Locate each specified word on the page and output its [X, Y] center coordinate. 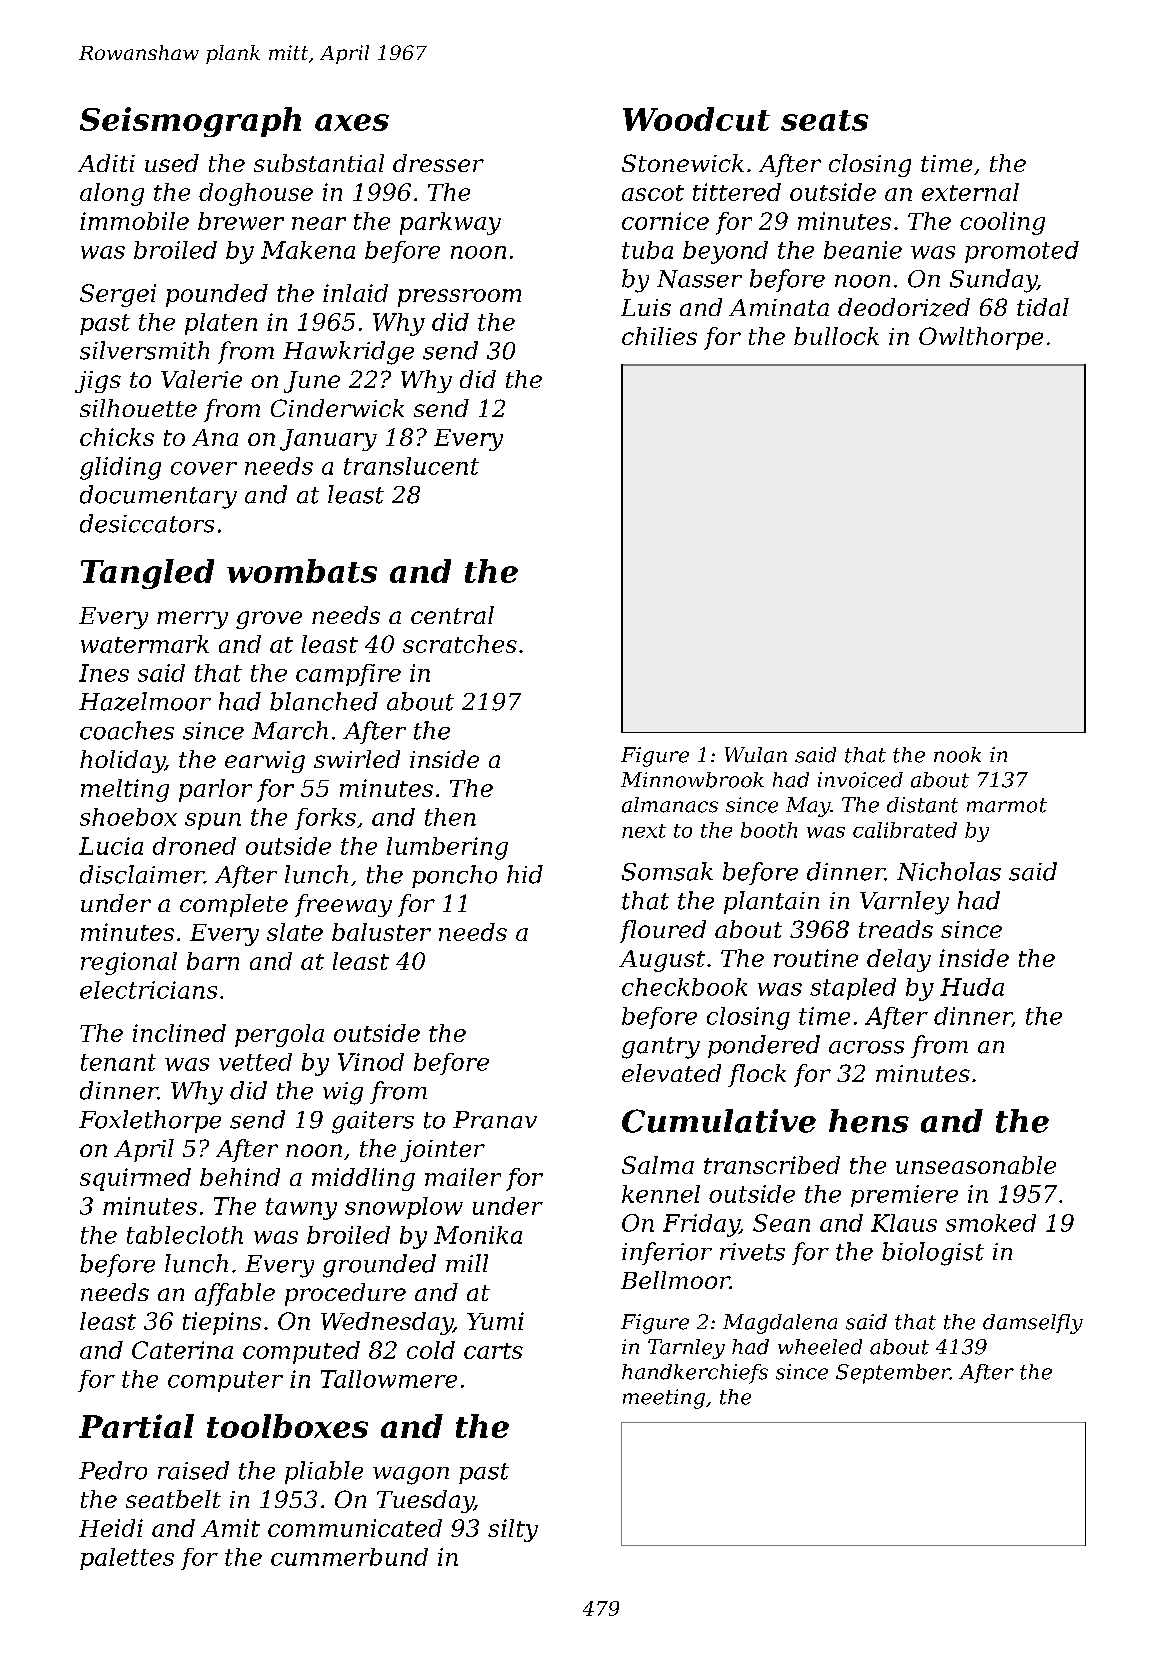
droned [194, 846]
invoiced [860, 780]
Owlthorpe [981, 338]
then [450, 817]
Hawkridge [348, 353]
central [452, 615]
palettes [127, 1559]
